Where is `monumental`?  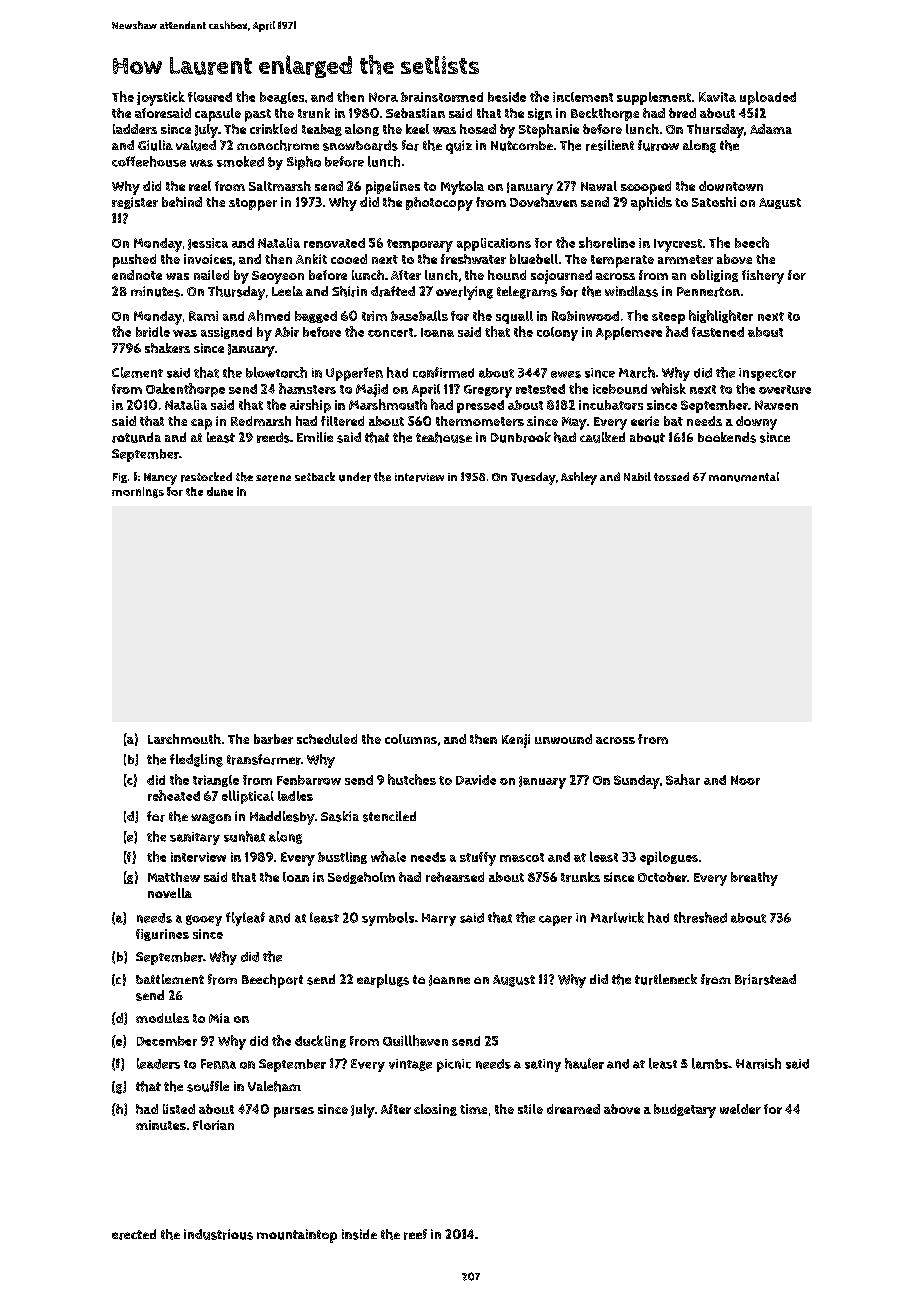
monumental is located at coordinates (744, 477).
